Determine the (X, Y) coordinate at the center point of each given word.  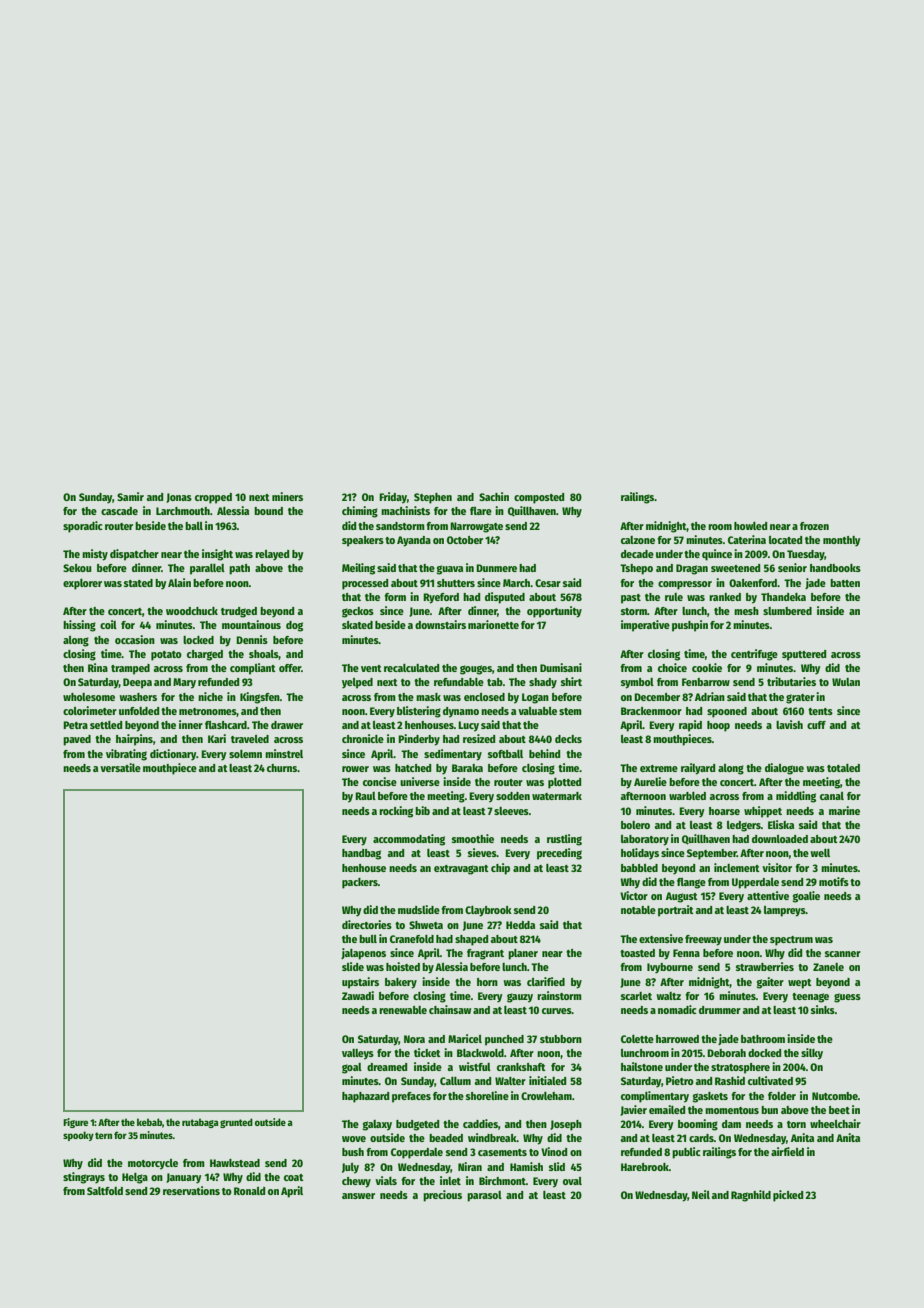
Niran (470, 1166)
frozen (814, 526)
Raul (365, 796)
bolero (635, 825)
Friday (393, 498)
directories (367, 924)
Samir (130, 496)
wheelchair (835, 1123)
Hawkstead (235, 1163)
